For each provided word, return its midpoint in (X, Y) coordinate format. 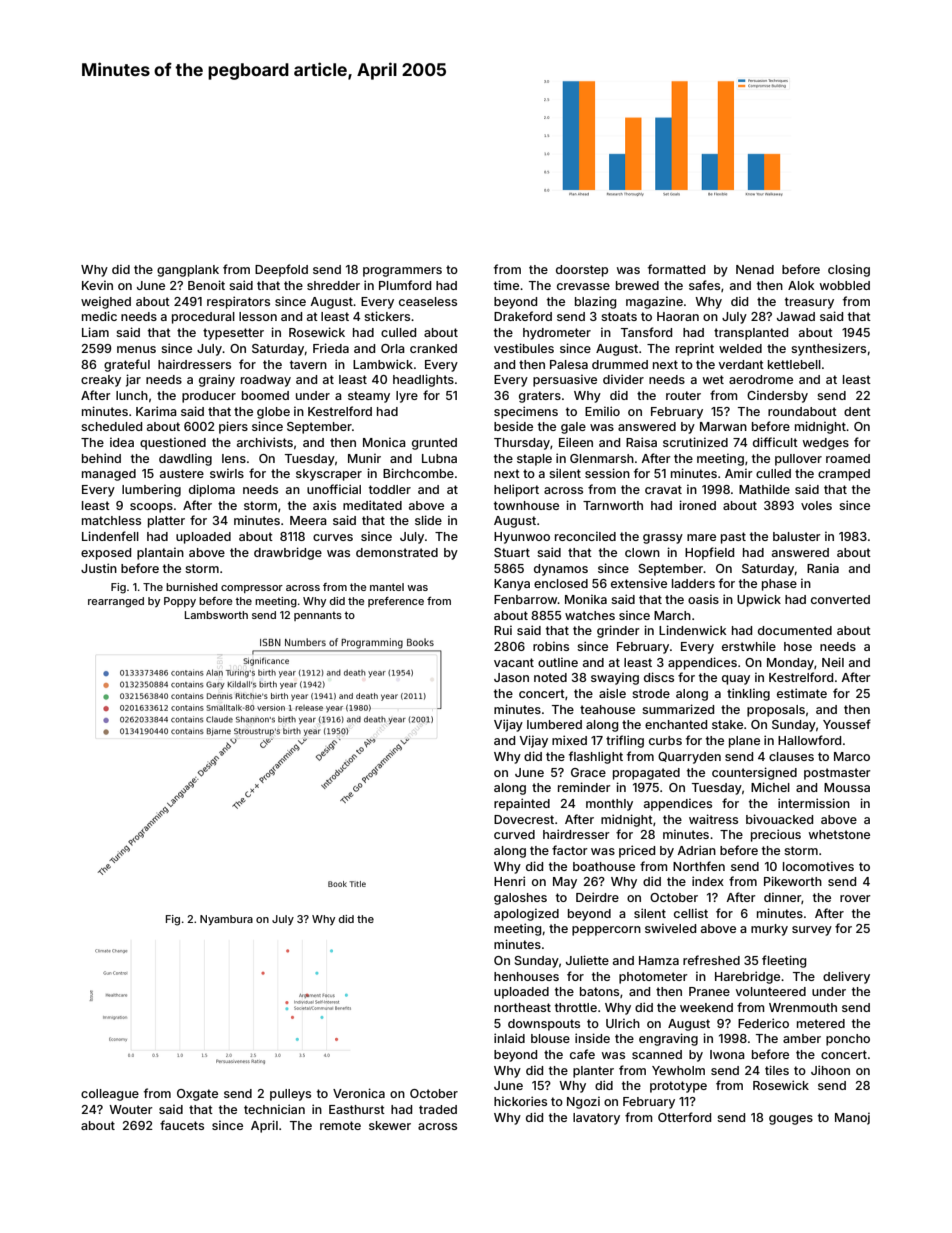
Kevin (97, 285)
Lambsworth (216, 615)
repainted (522, 804)
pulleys (290, 1095)
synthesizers (828, 349)
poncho (848, 1040)
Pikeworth (793, 881)
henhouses (526, 976)
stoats (619, 316)
